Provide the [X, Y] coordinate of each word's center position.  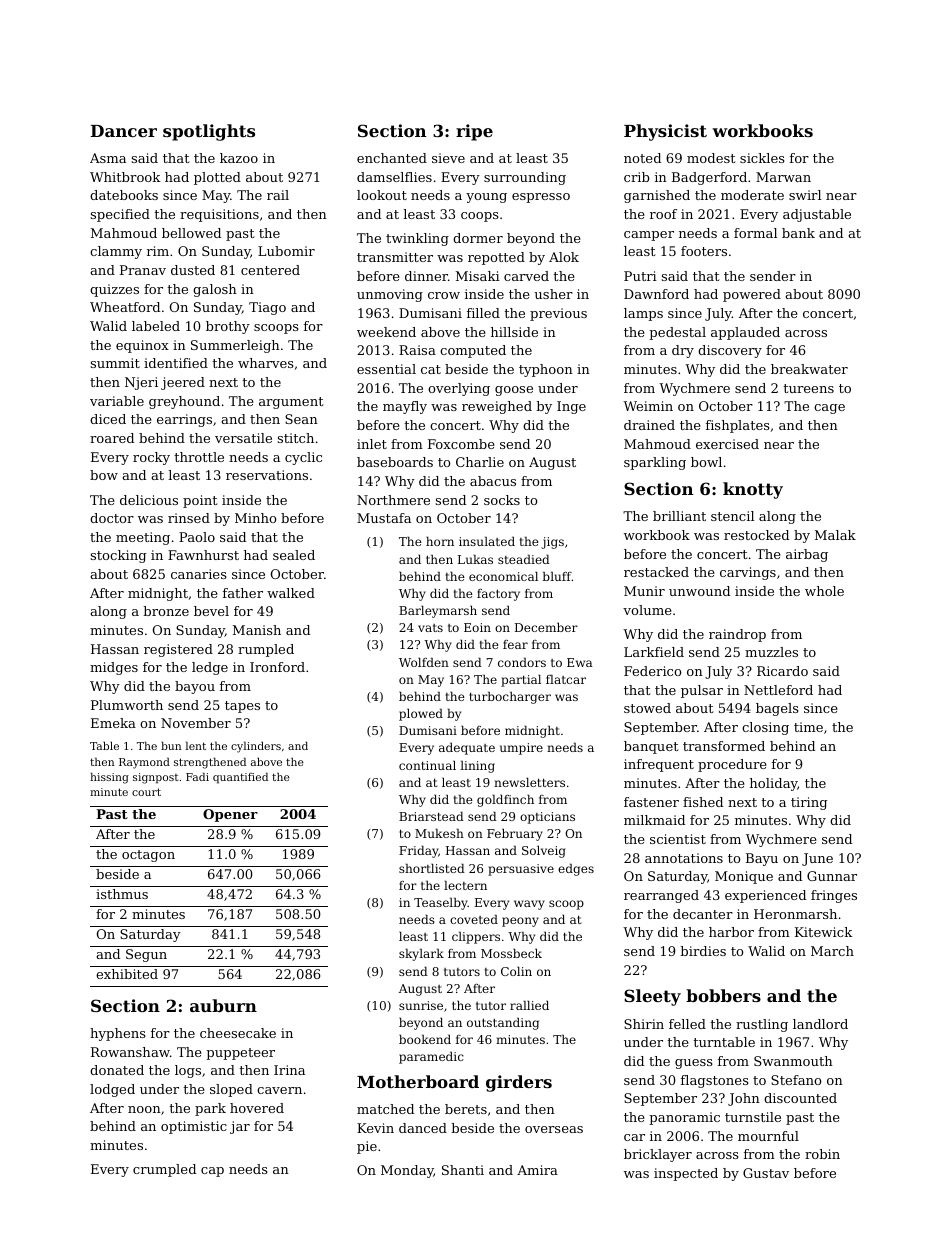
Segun [146, 955]
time [808, 727]
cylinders [256, 747]
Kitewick [823, 932]
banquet [651, 747]
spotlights [209, 132]
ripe [474, 132]
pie [367, 1147]
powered [752, 295]
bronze [166, 611]
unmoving [390, 295]
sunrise [421, 1005]
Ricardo [782, 671]
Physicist [665, 132]
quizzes [114, 290]
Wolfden [424, 662]
